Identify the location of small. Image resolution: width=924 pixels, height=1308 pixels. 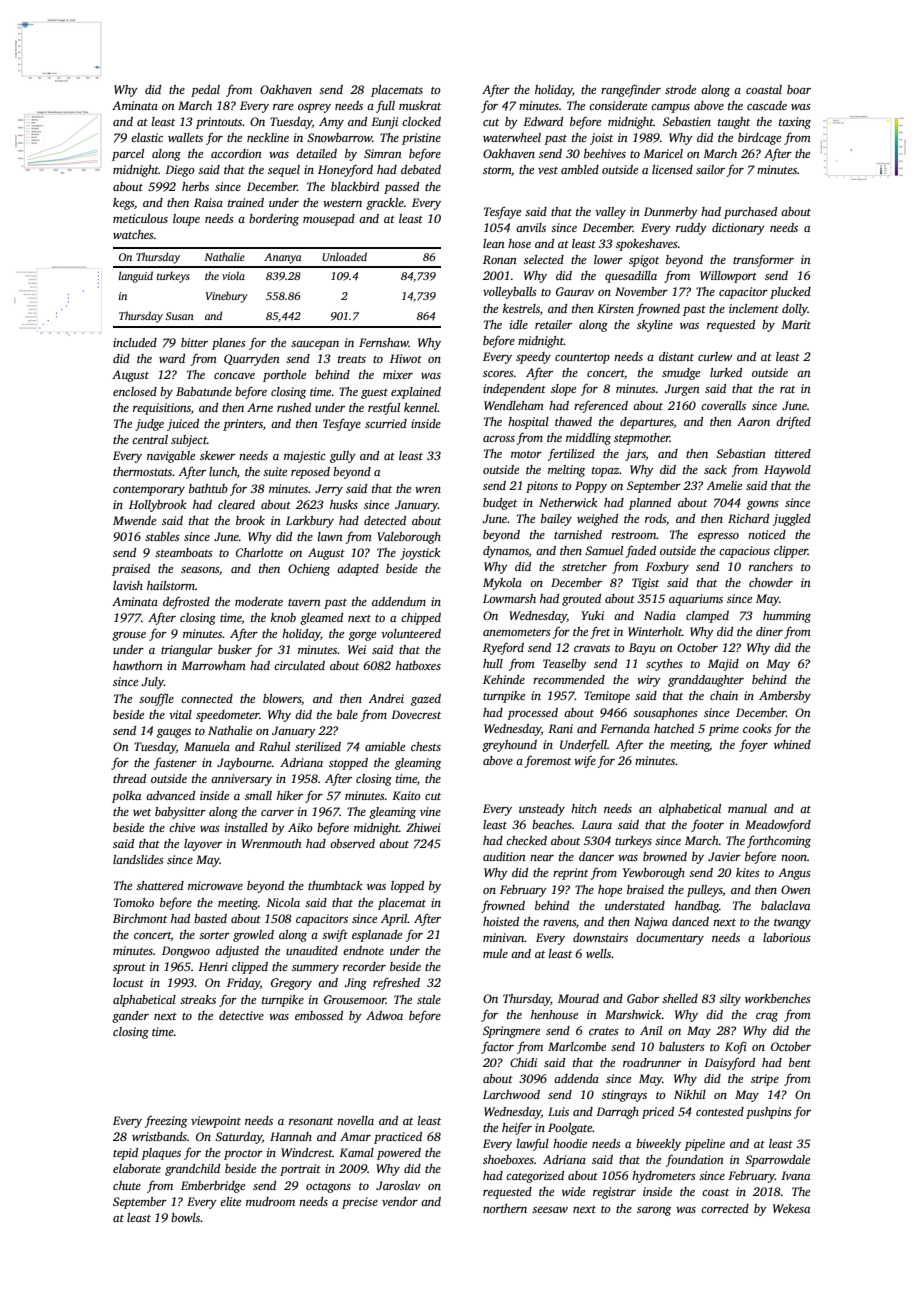
(258, 795).
